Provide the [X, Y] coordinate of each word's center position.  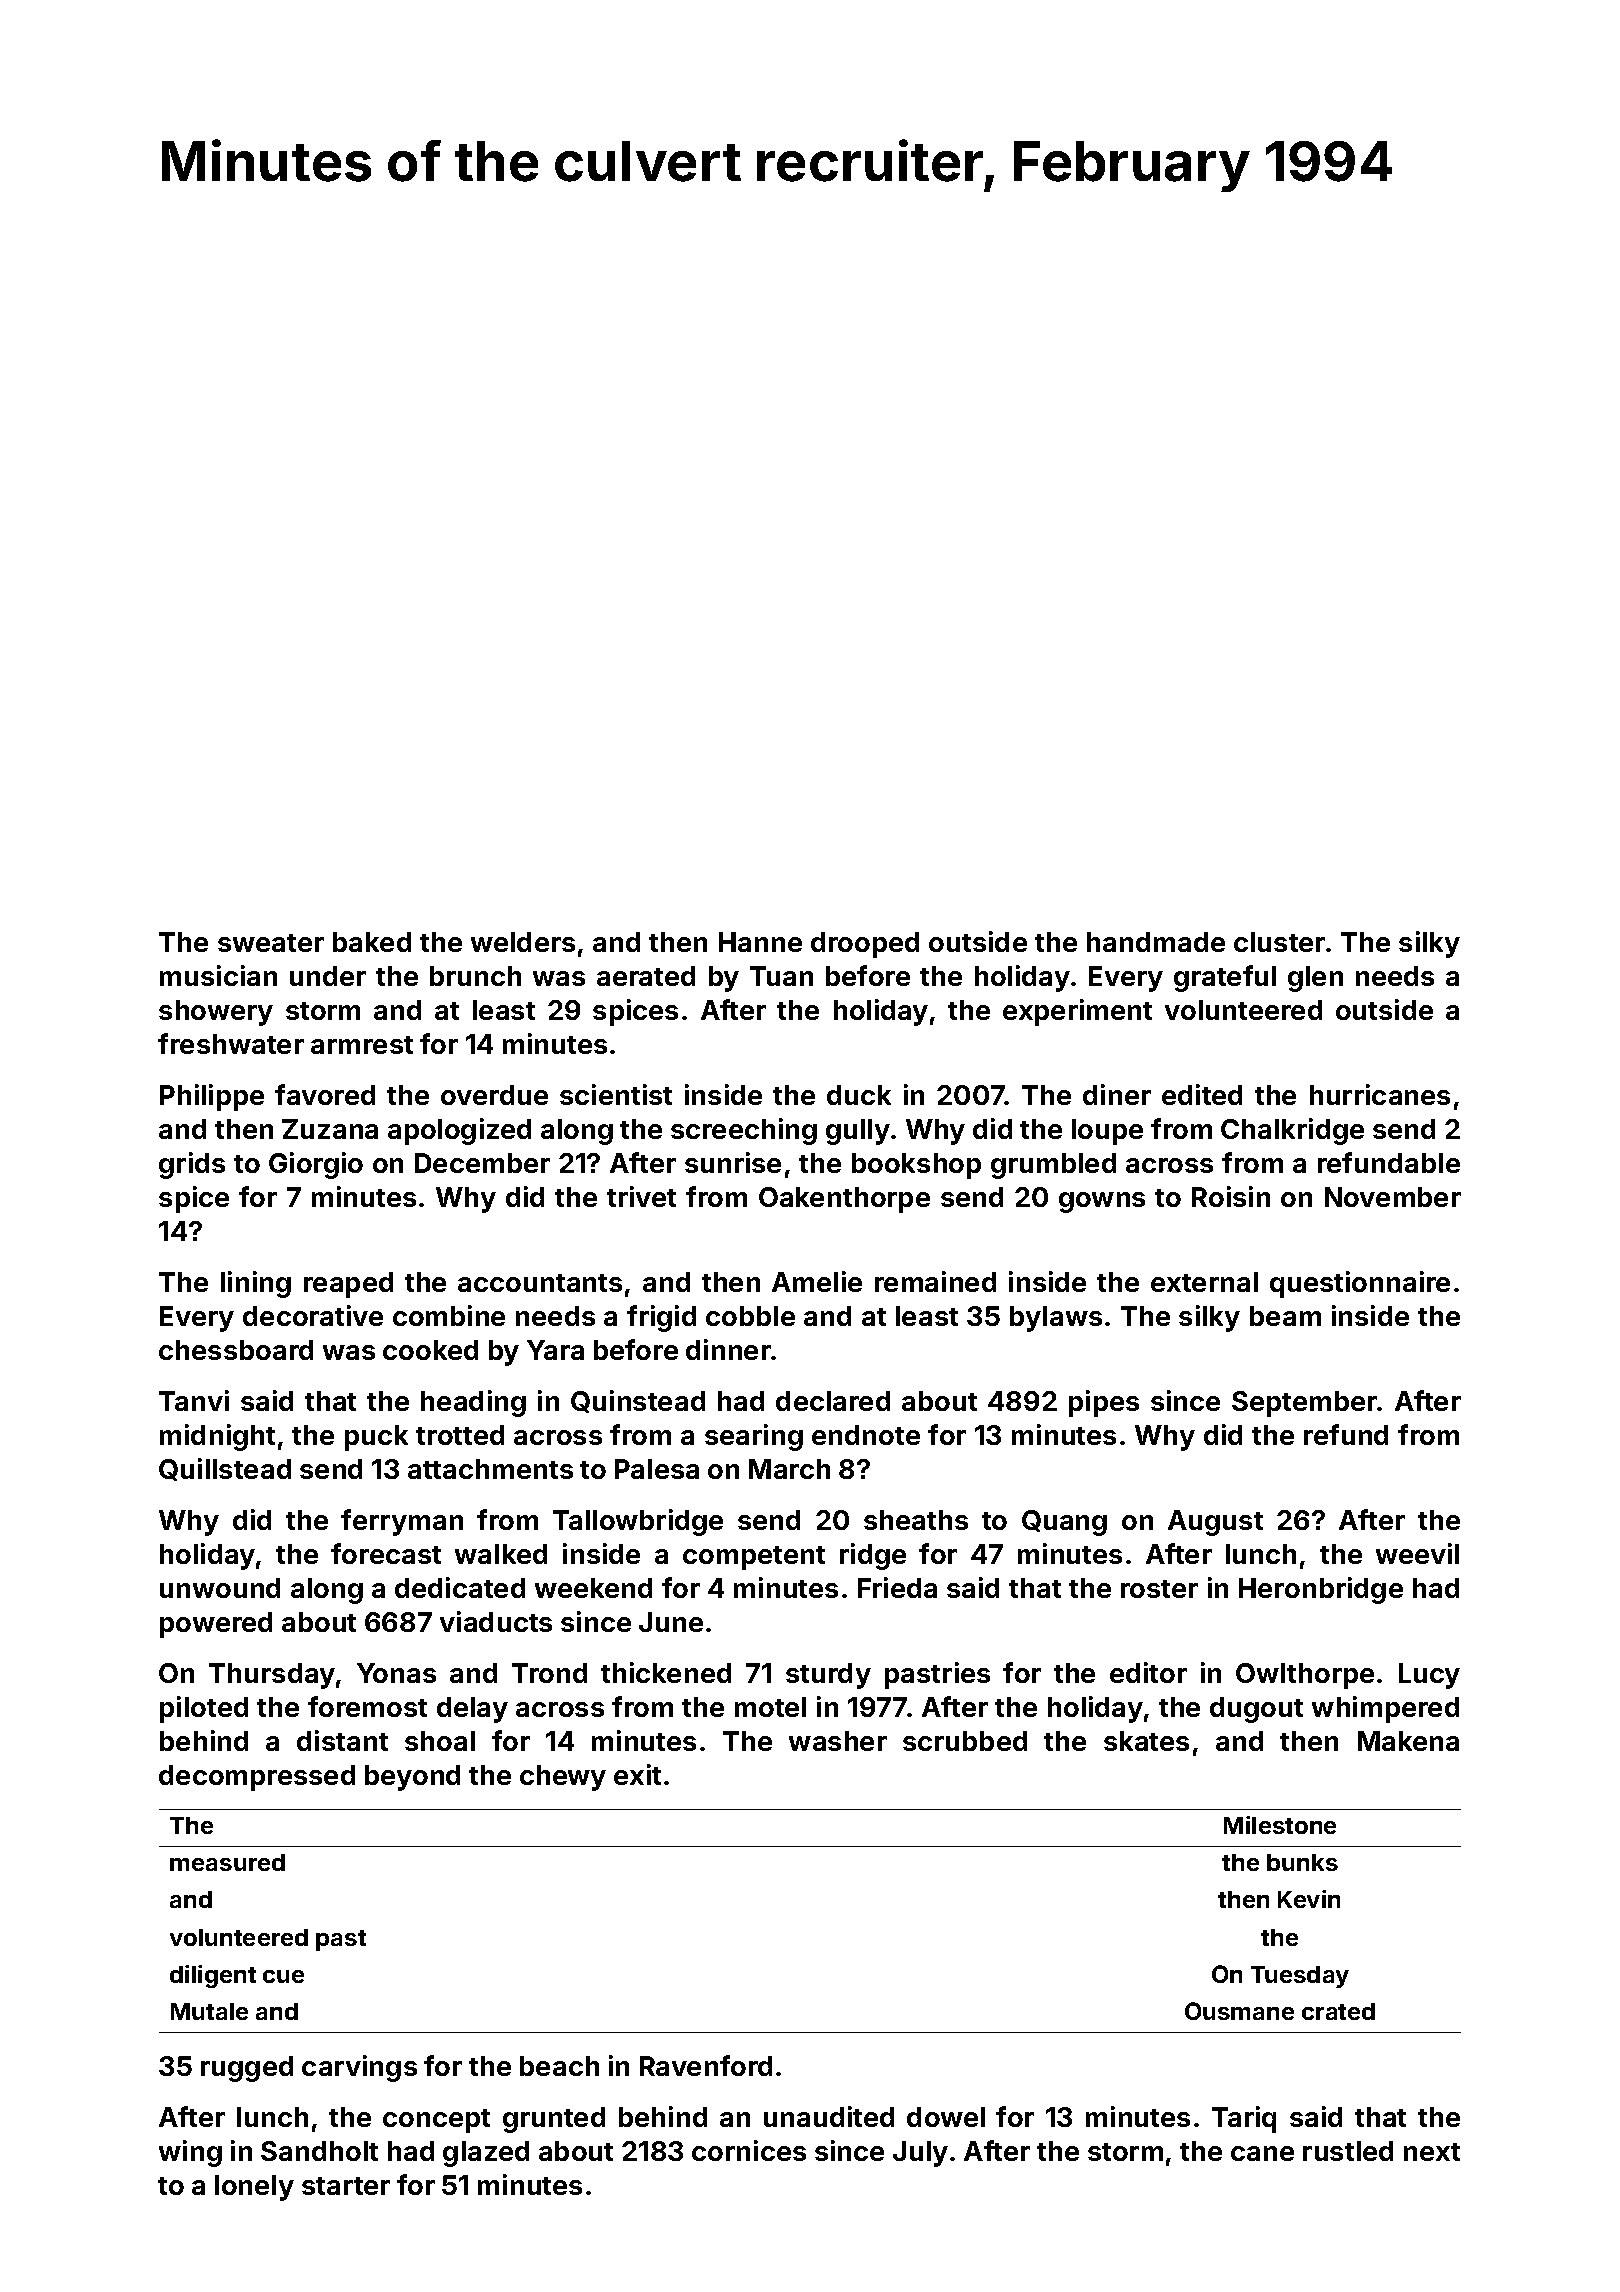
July [920, 2154]
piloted [204, 1709]
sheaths [916, 1520]
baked [372, 942]
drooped [865, 945]
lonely [254, 2188]
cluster [1279, 942]
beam [1285, 1316]
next [1432, 2152]
